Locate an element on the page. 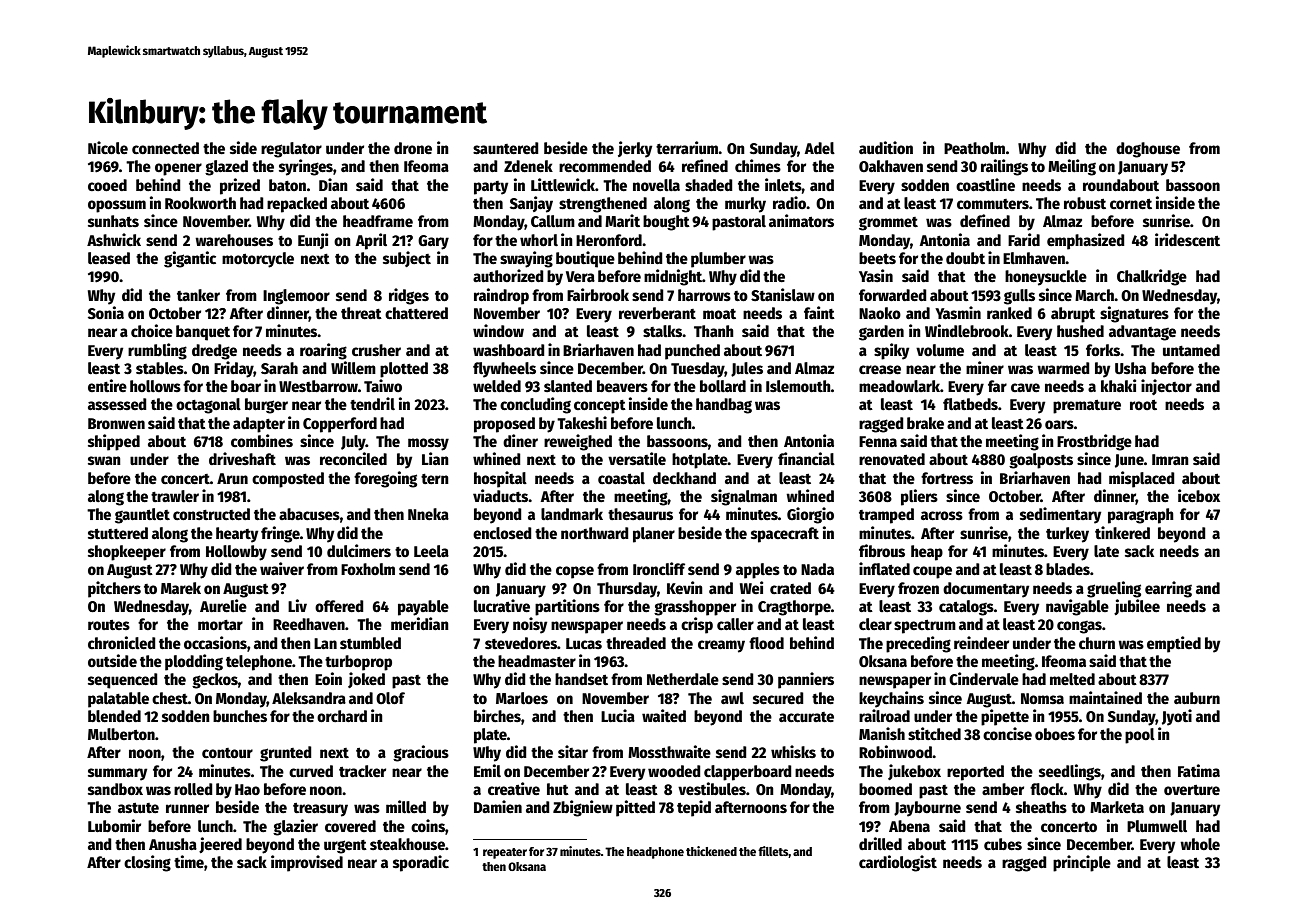 Image resolution: width=1308 pixels, height=924 pixels. emptied is located at coordinates (1174, 644).
